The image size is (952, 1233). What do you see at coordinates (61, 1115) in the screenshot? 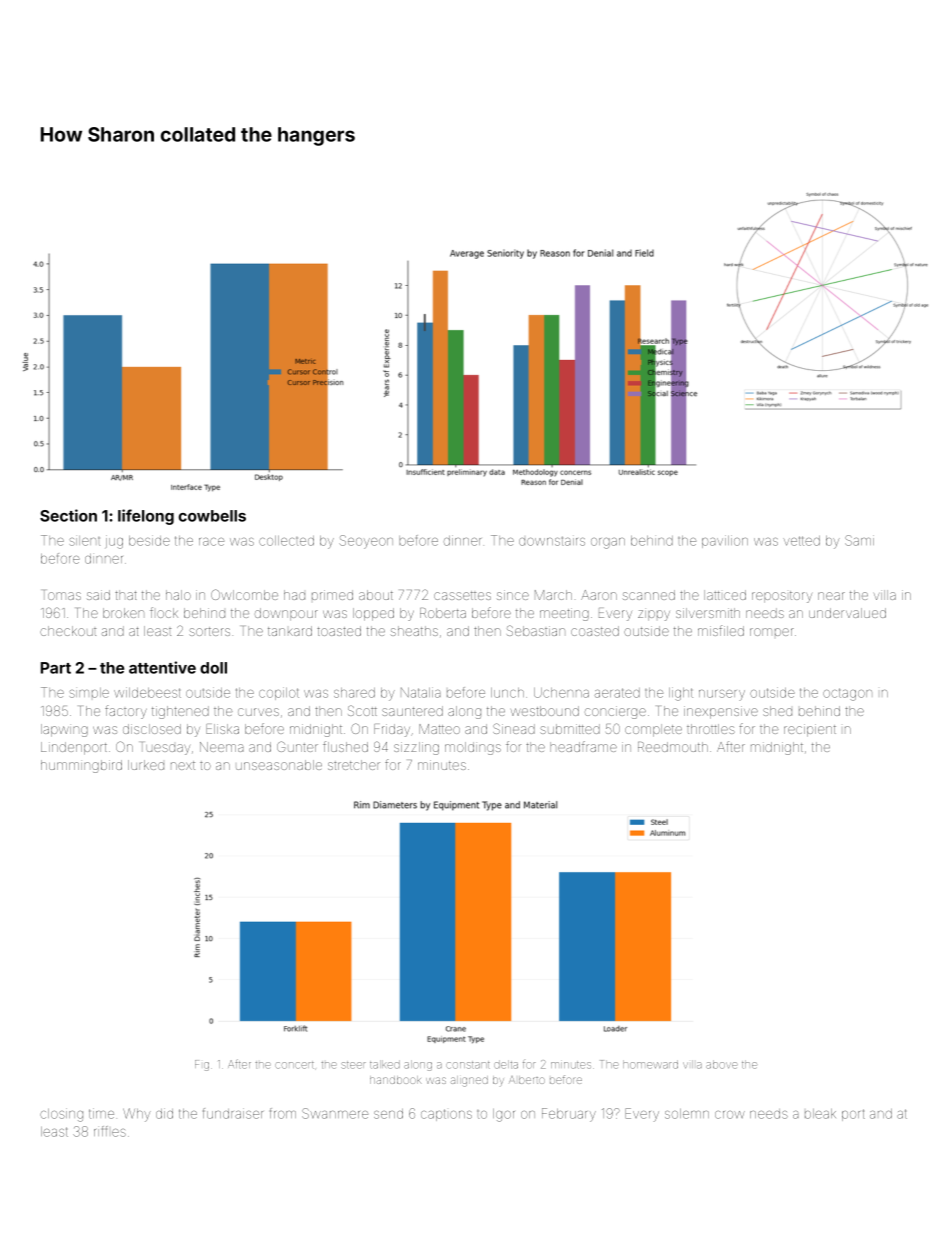
I see `closing` at bounding box center [61, 1115].
